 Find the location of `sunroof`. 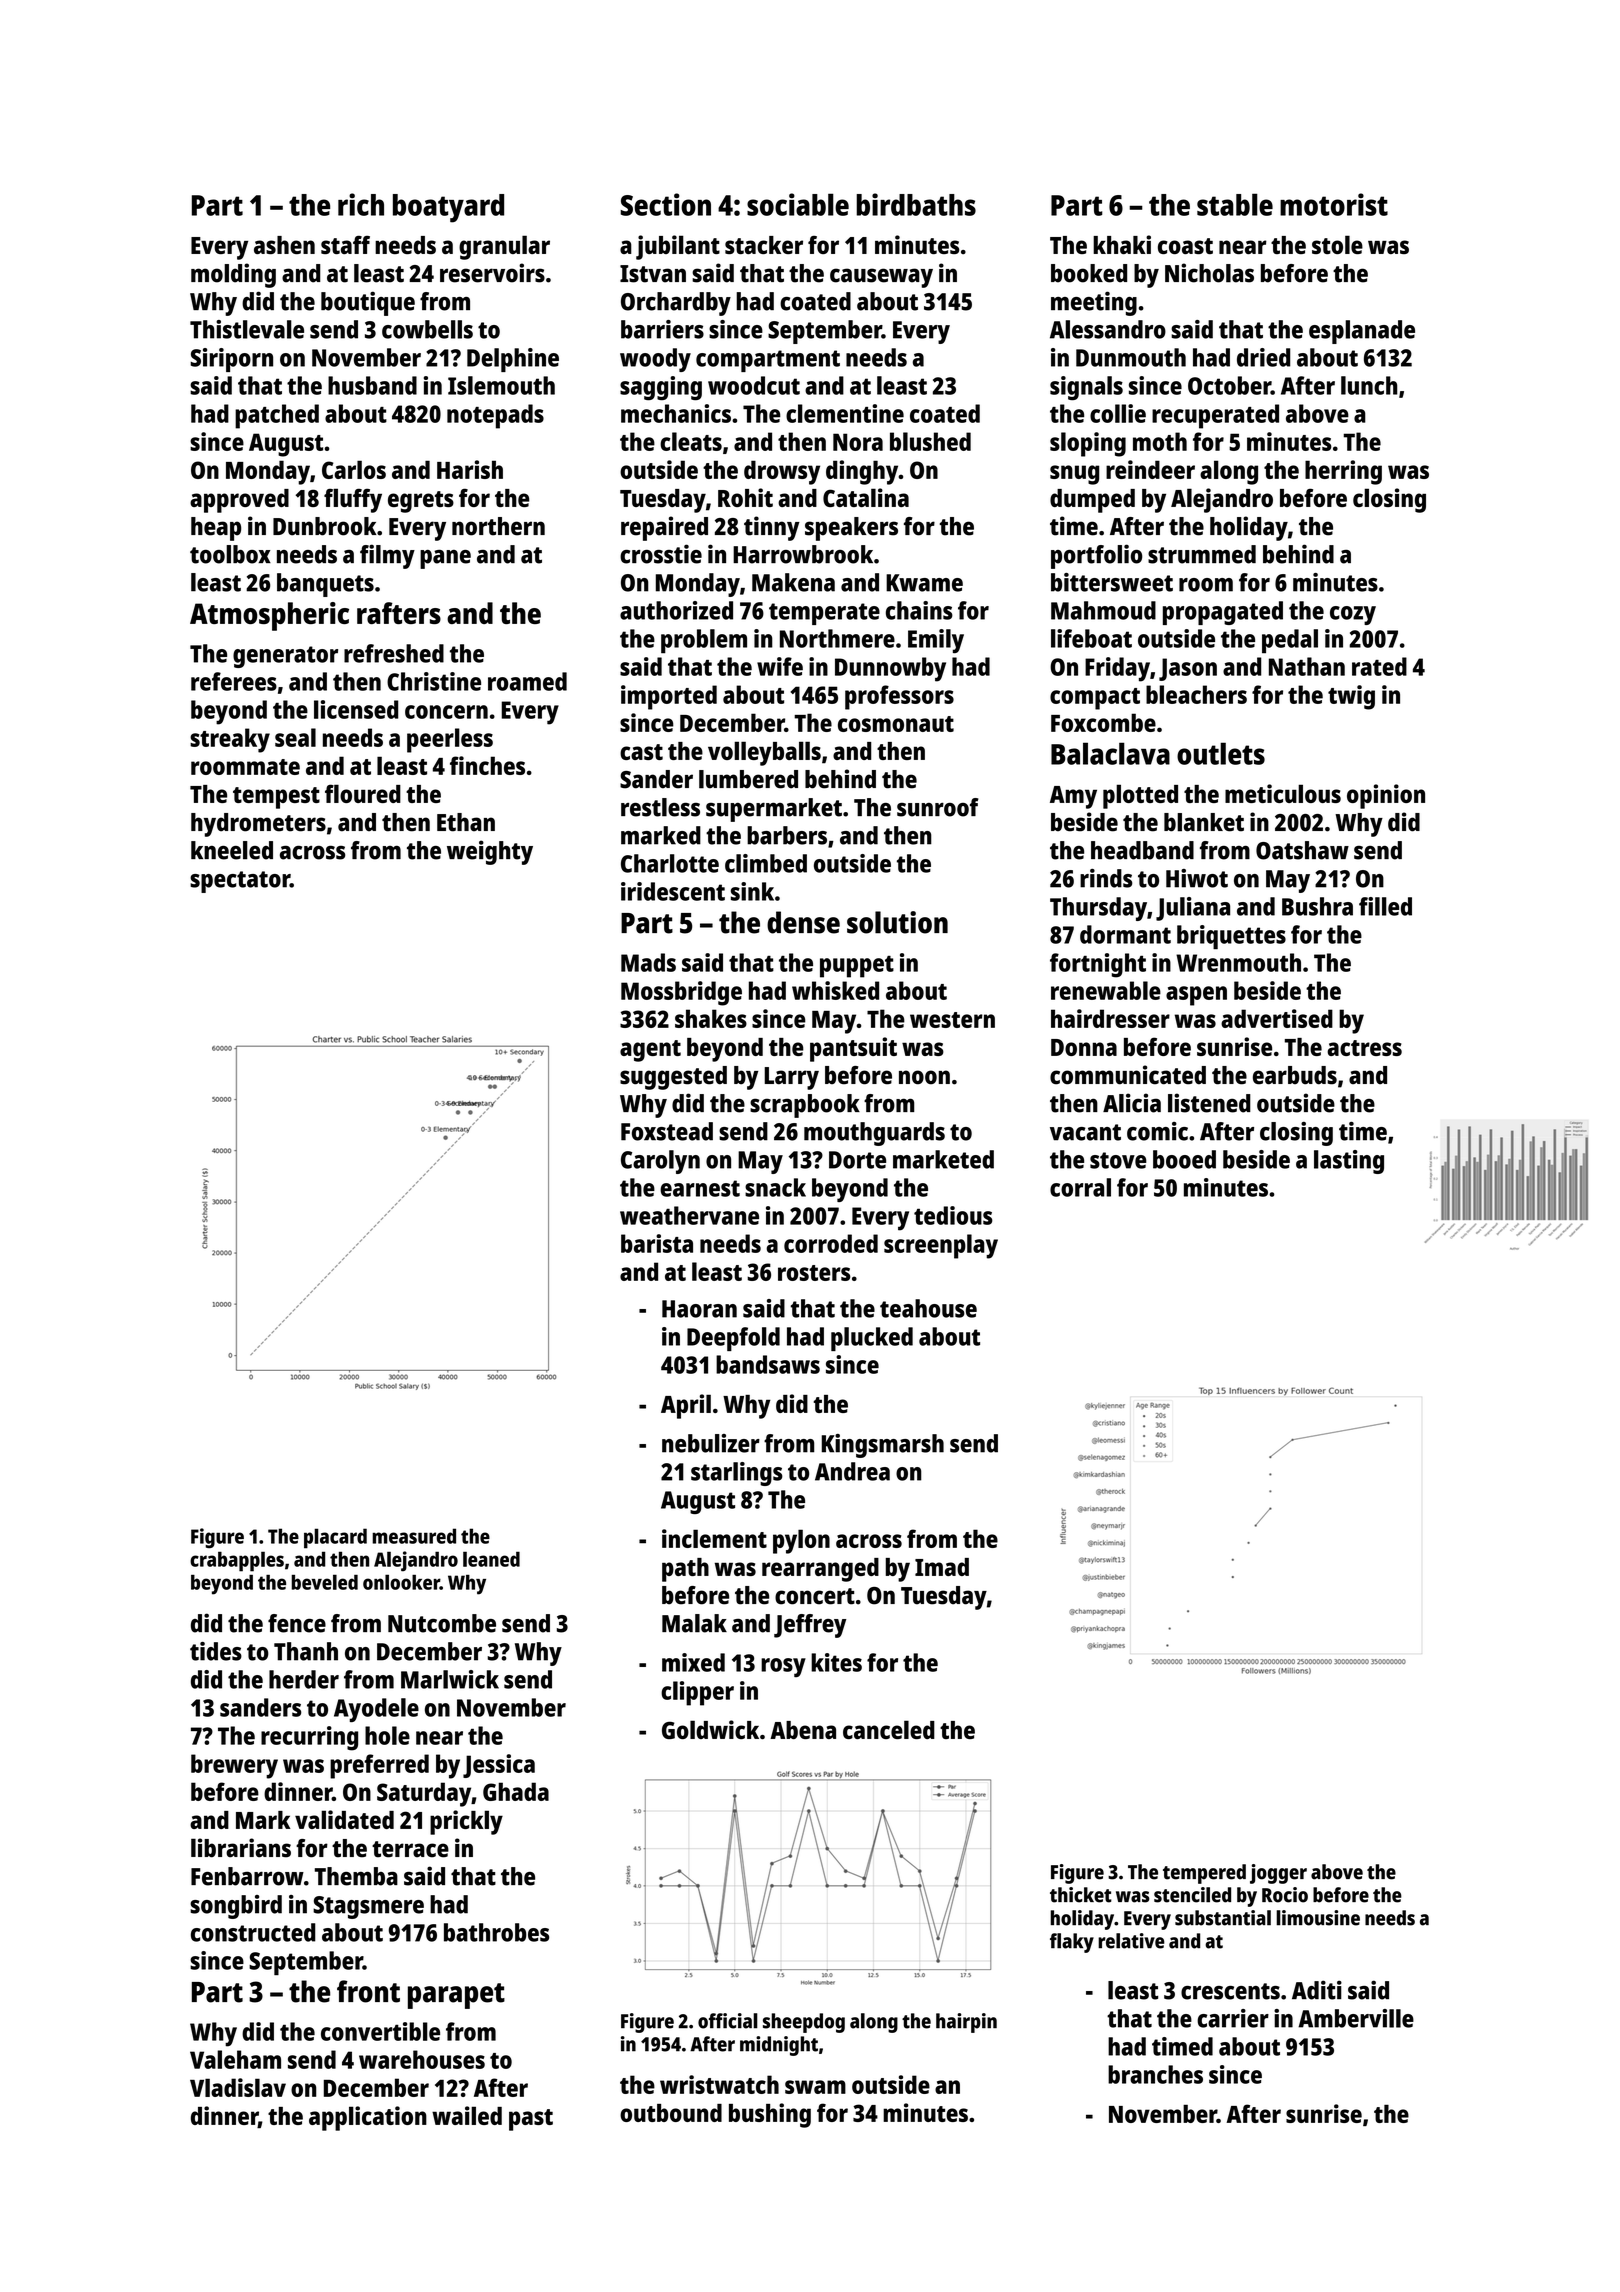

sunroof is located at coordinates (938, 807).
